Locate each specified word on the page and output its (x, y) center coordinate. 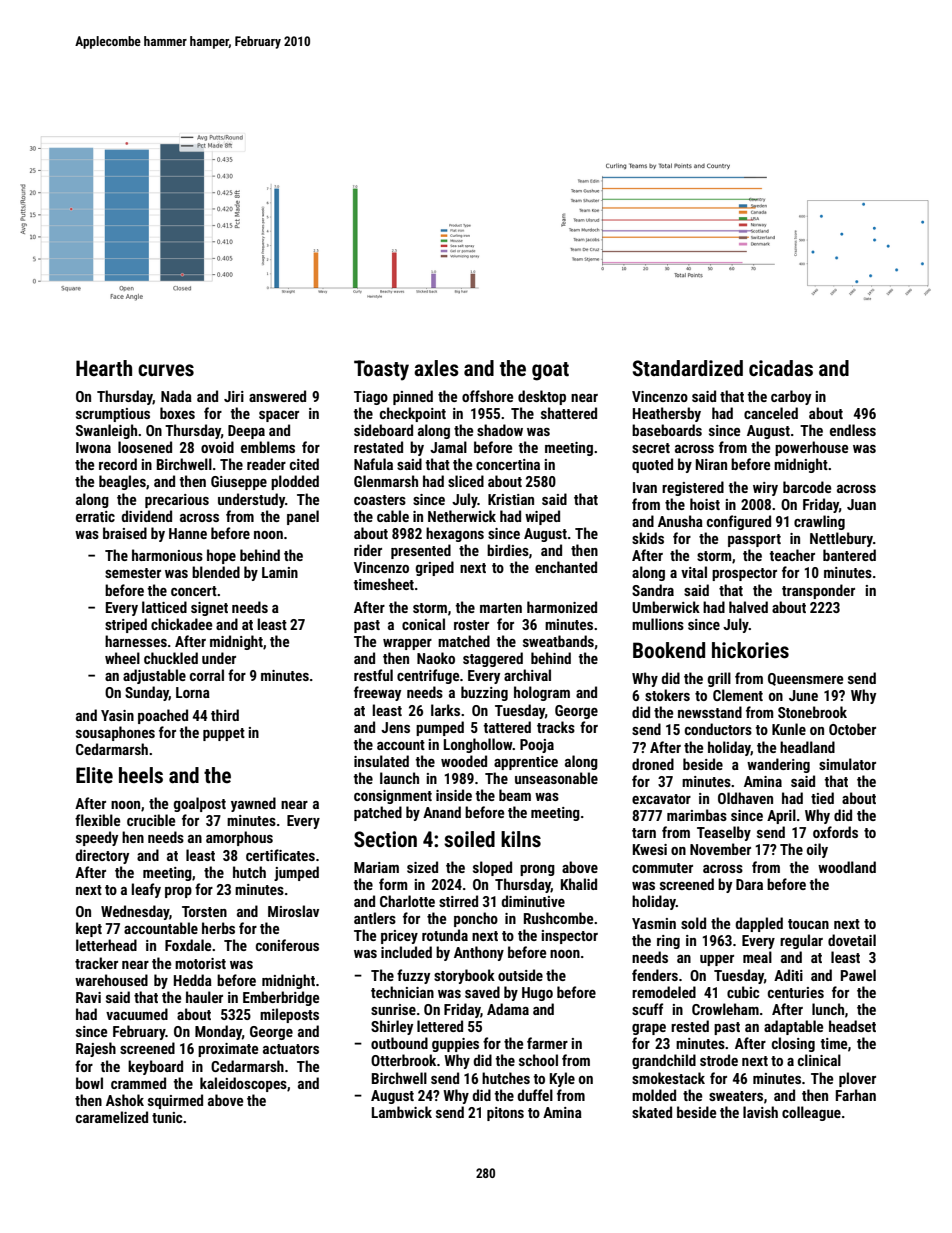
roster (471, 625)
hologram (542, 693)
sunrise (393, 1009)
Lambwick (402, 1112)
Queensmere (805, 679)
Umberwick (666, 607)
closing (793, 1044)
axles (436, 368)
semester (133, 573)
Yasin (117, 715)
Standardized (688, 368)
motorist (200, 963)
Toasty (381, 370)
